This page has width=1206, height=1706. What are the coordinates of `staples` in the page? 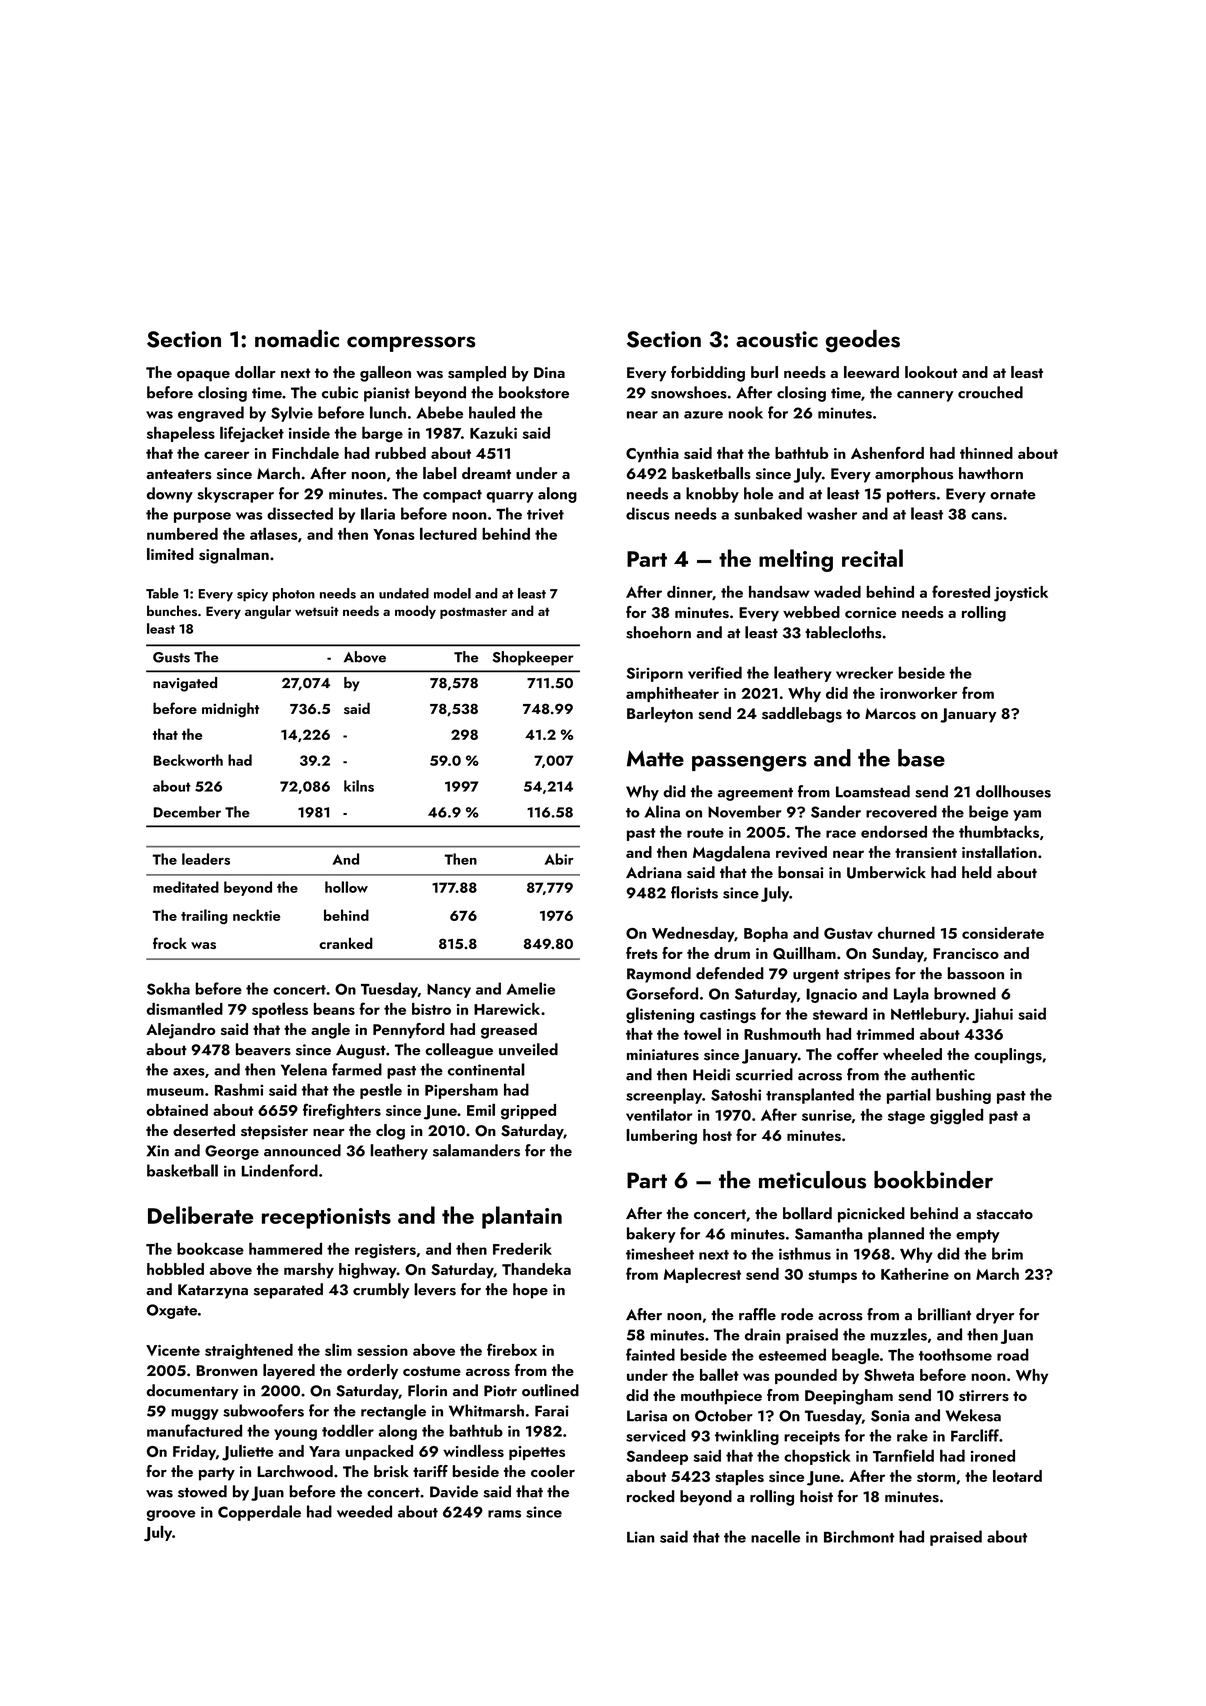 It's located at (739, 1477).
